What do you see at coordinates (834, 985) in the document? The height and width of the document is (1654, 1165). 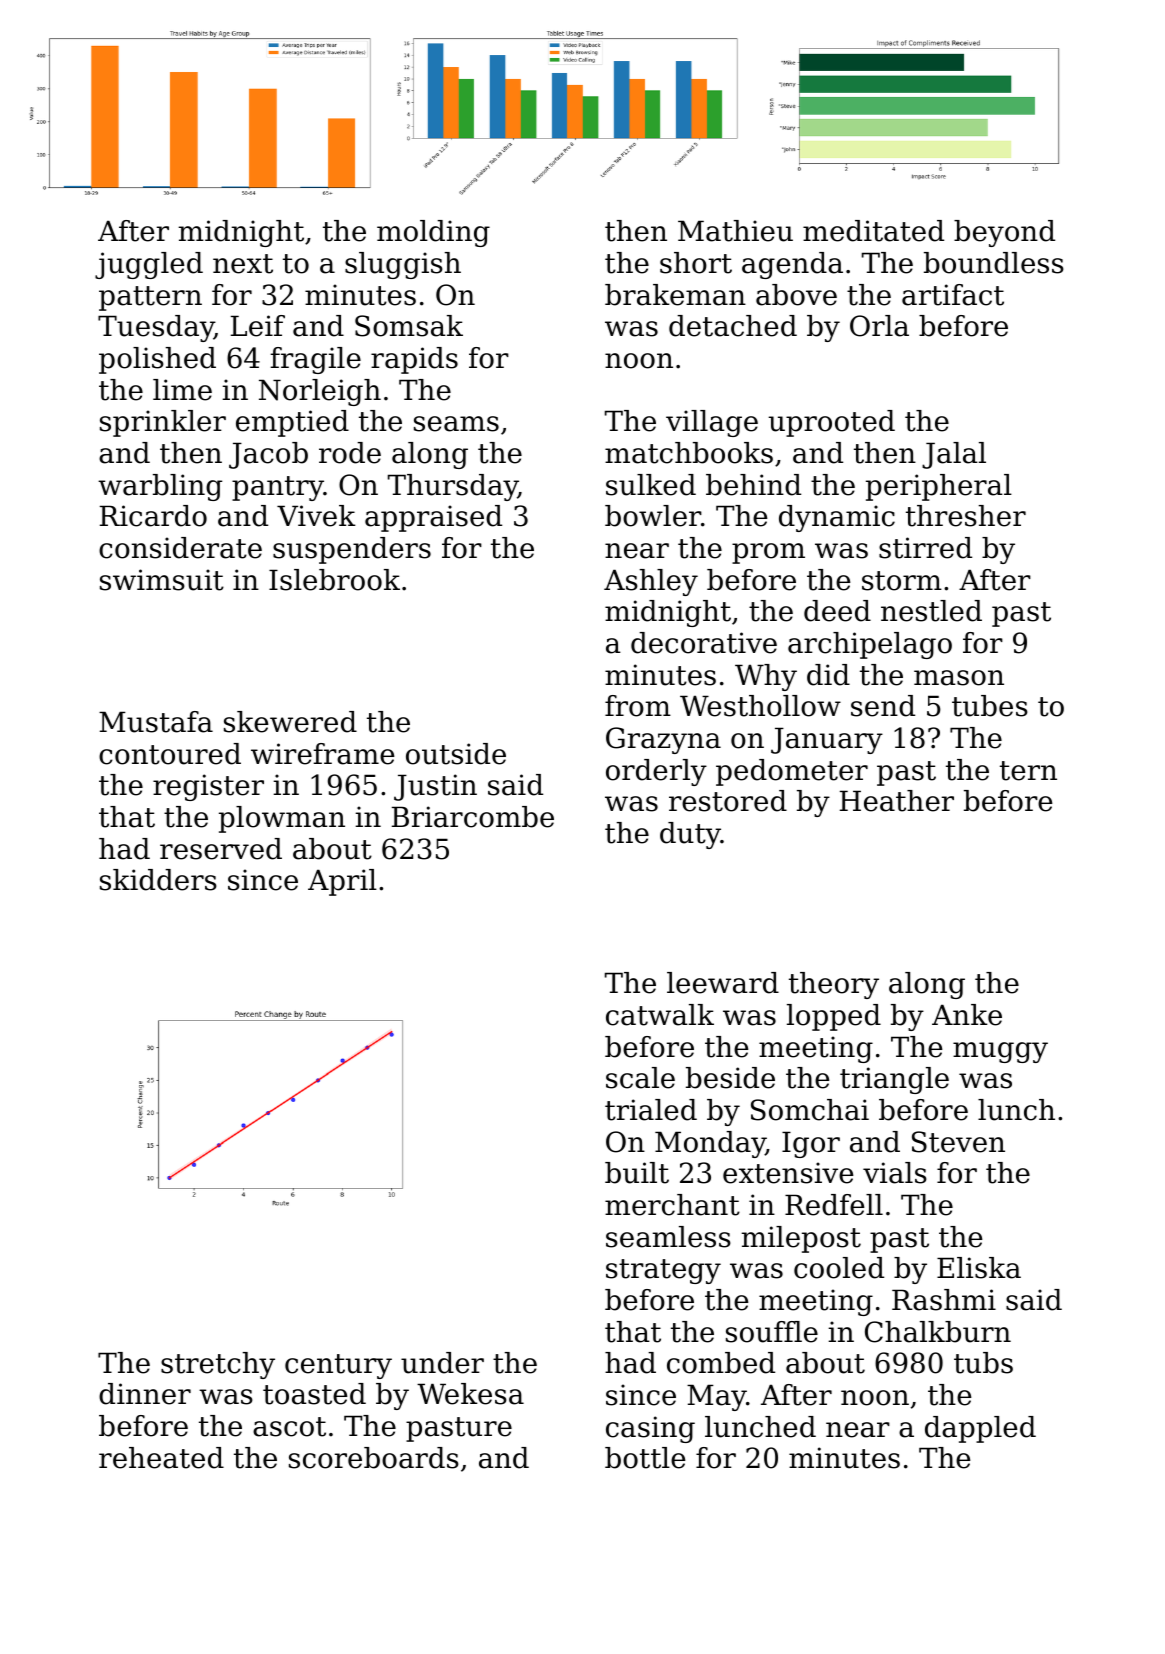 I see `theory` at bounding box center [834, 985].
